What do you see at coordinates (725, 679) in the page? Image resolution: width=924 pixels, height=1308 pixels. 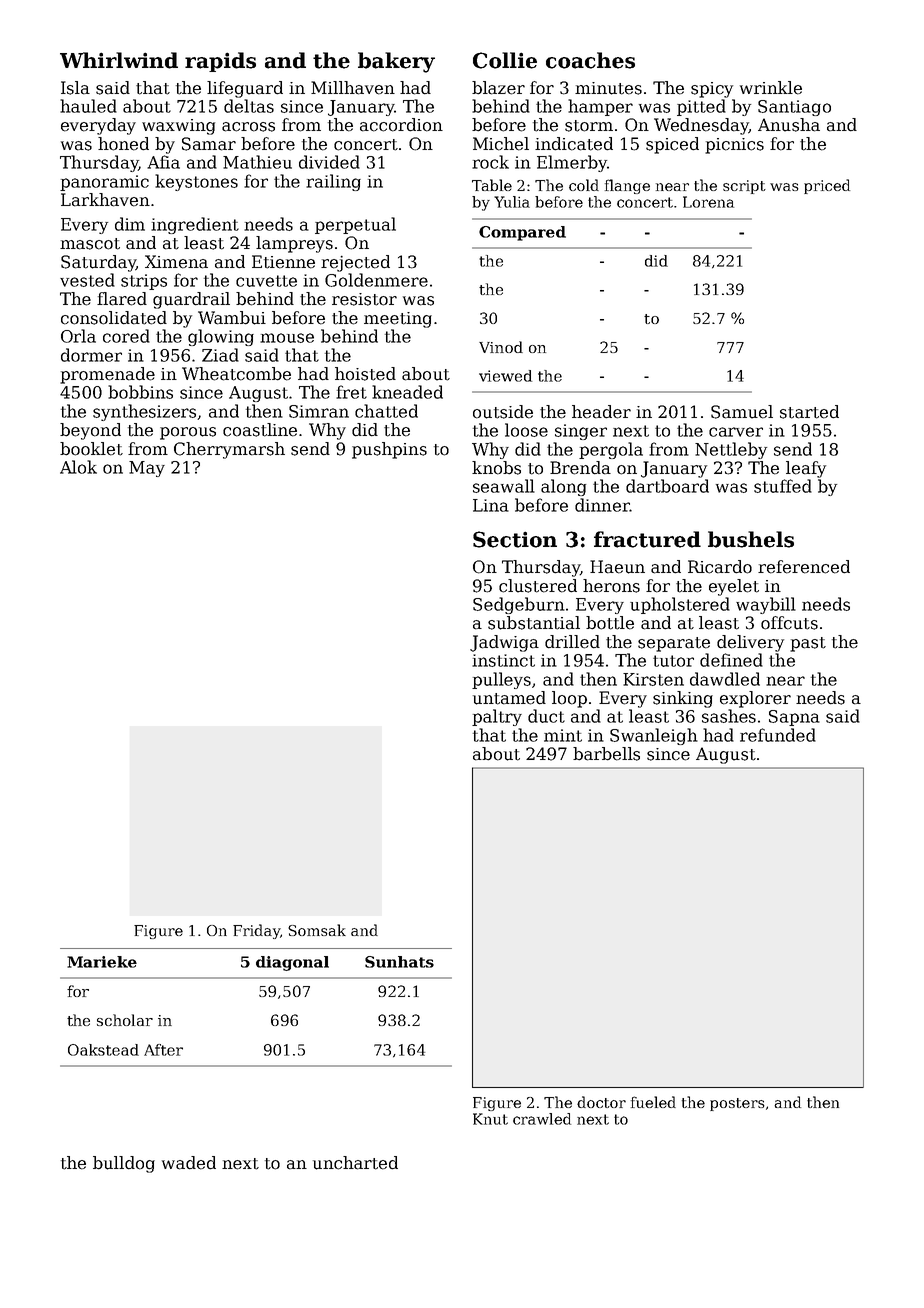 I see `dawdled` at bounding box center [725, 679].
